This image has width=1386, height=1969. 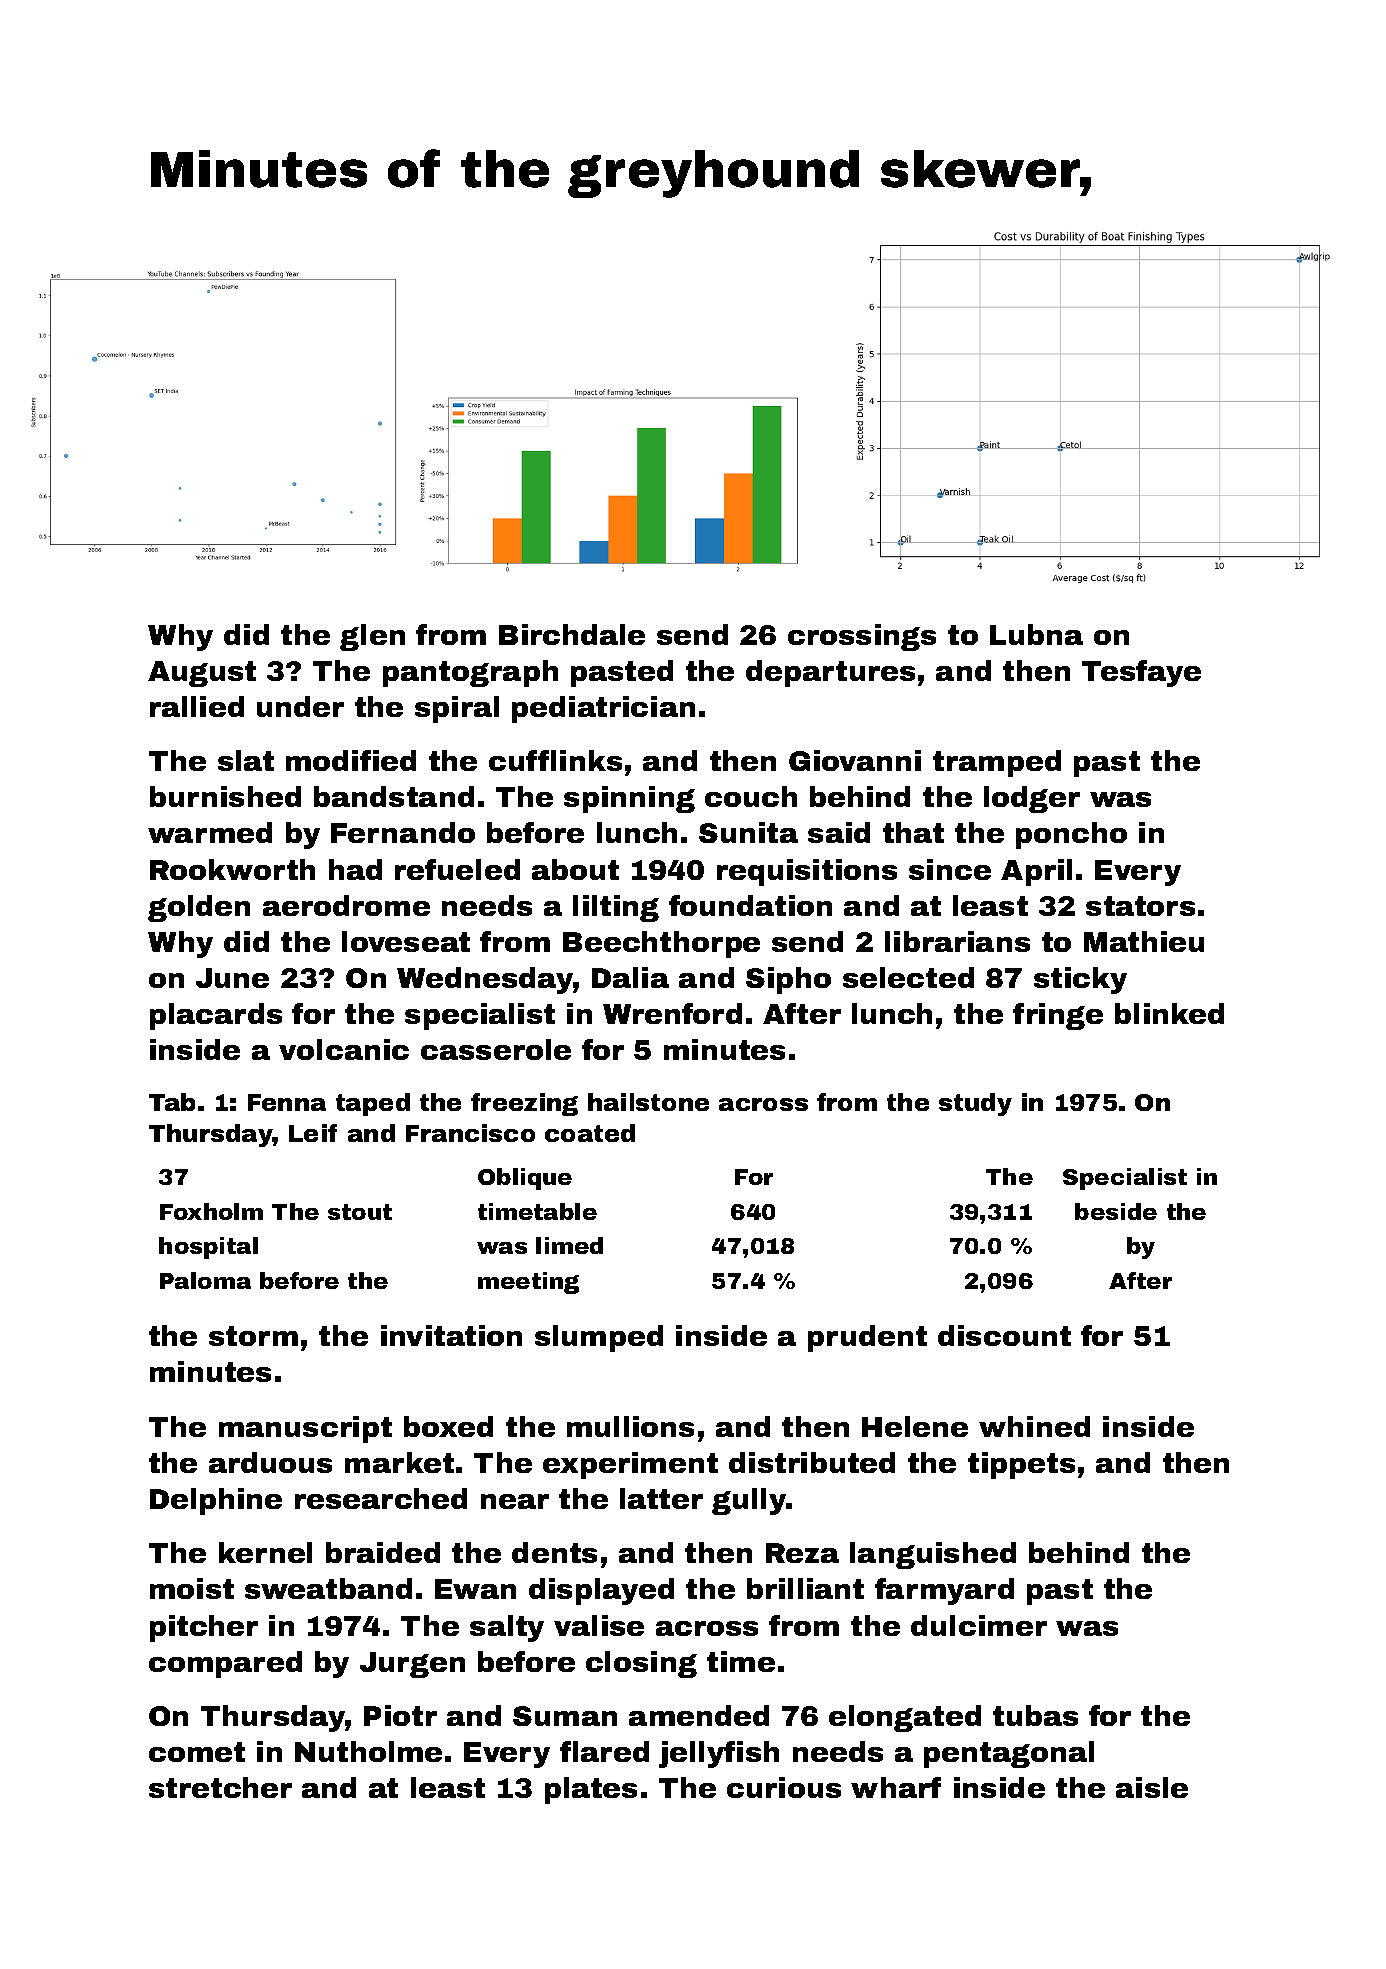 What do you see at coordinates (599, 1338) in the image?
I see `slumped` at bounding box center [599, 1338].
